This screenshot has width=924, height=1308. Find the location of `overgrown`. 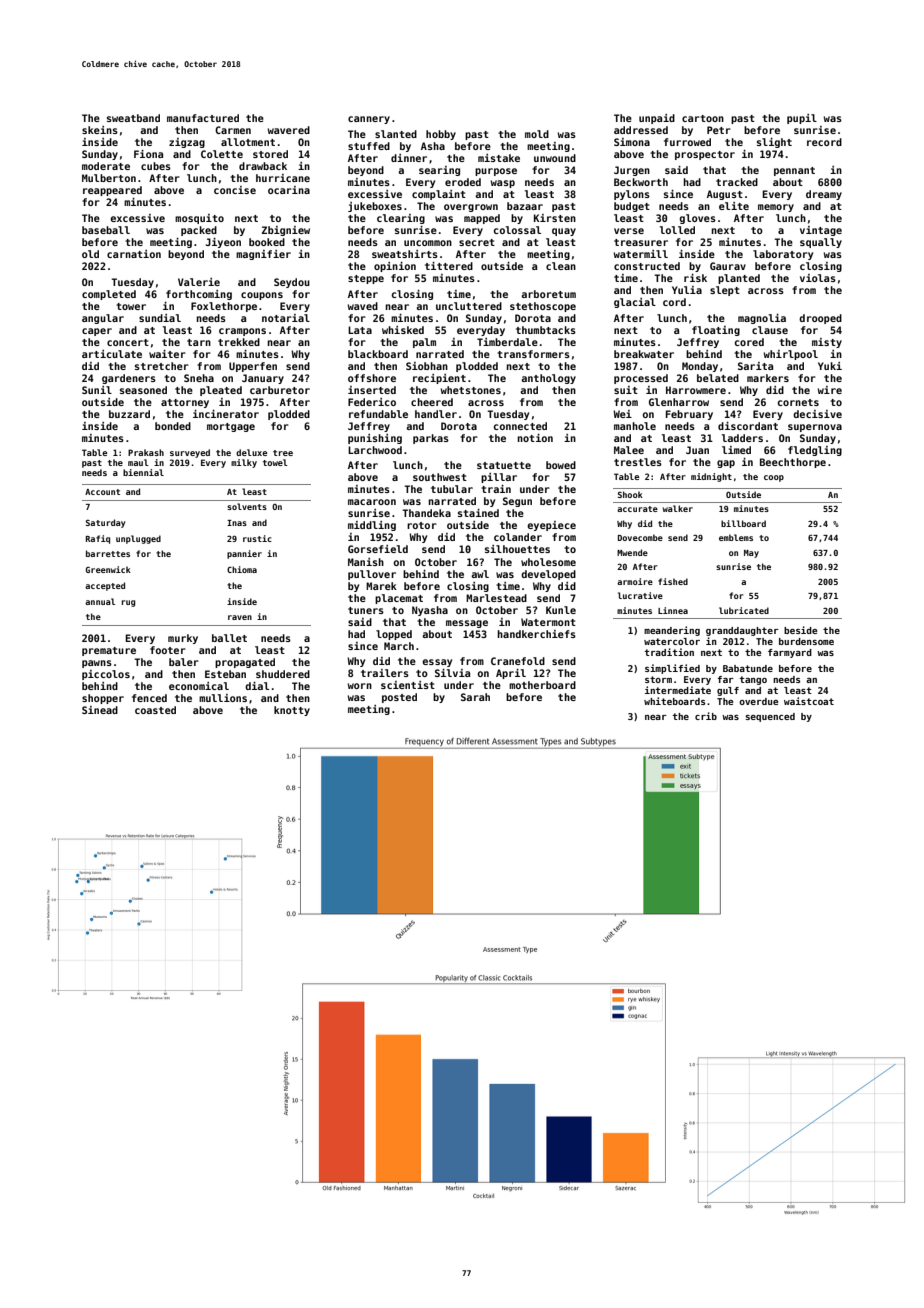

overgrown is located at coordinates (471, 208).
